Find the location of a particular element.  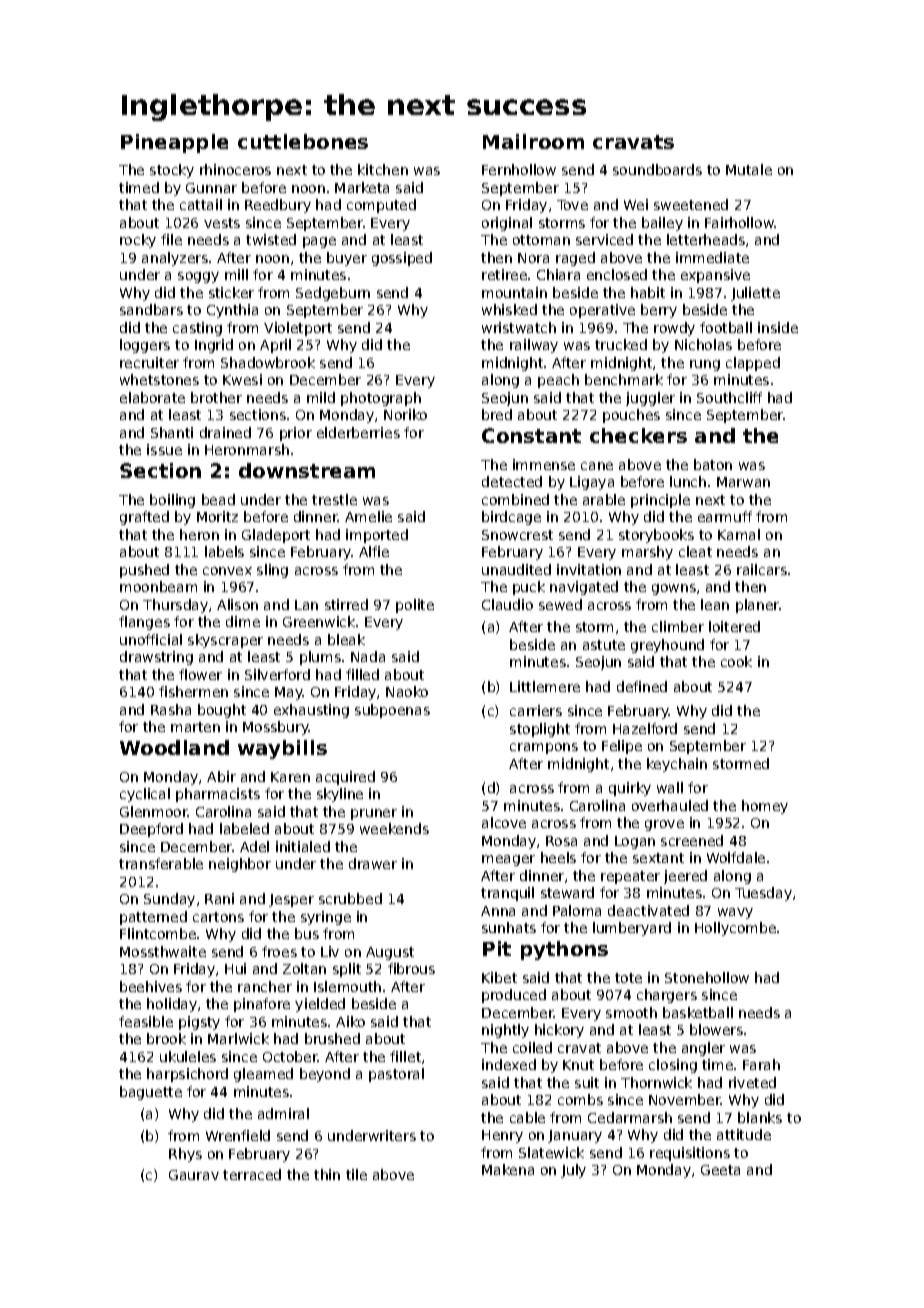

baton is located at coordinates (713, 464).
